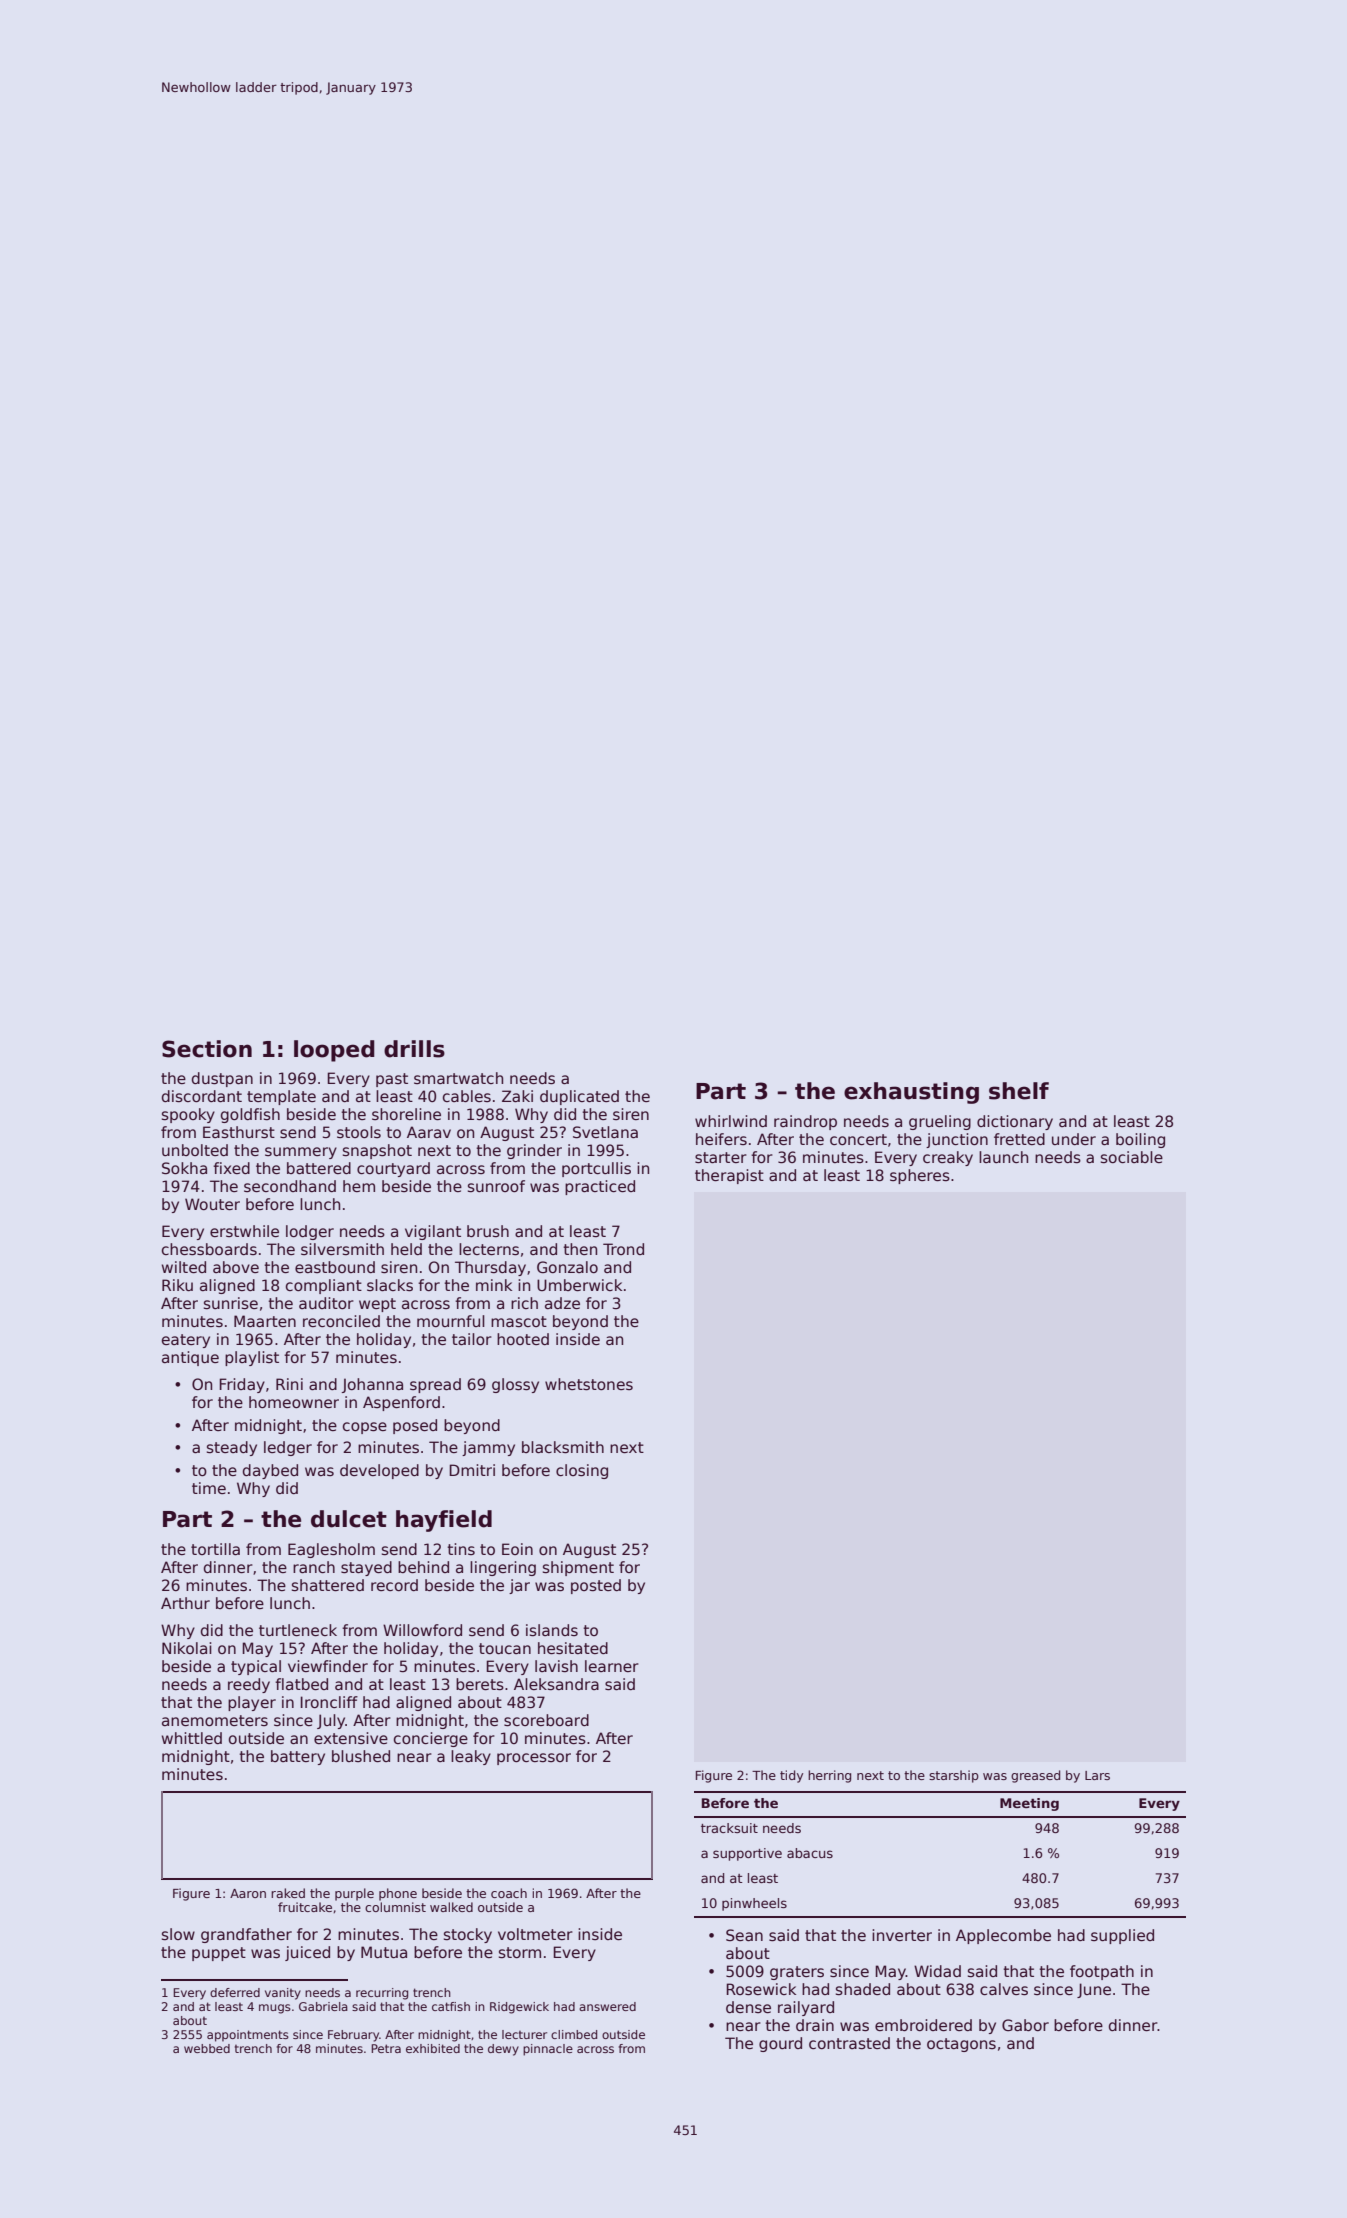  Describe the element at coordinates (422, 1630) in the page. I see `Willowford` at that location.
